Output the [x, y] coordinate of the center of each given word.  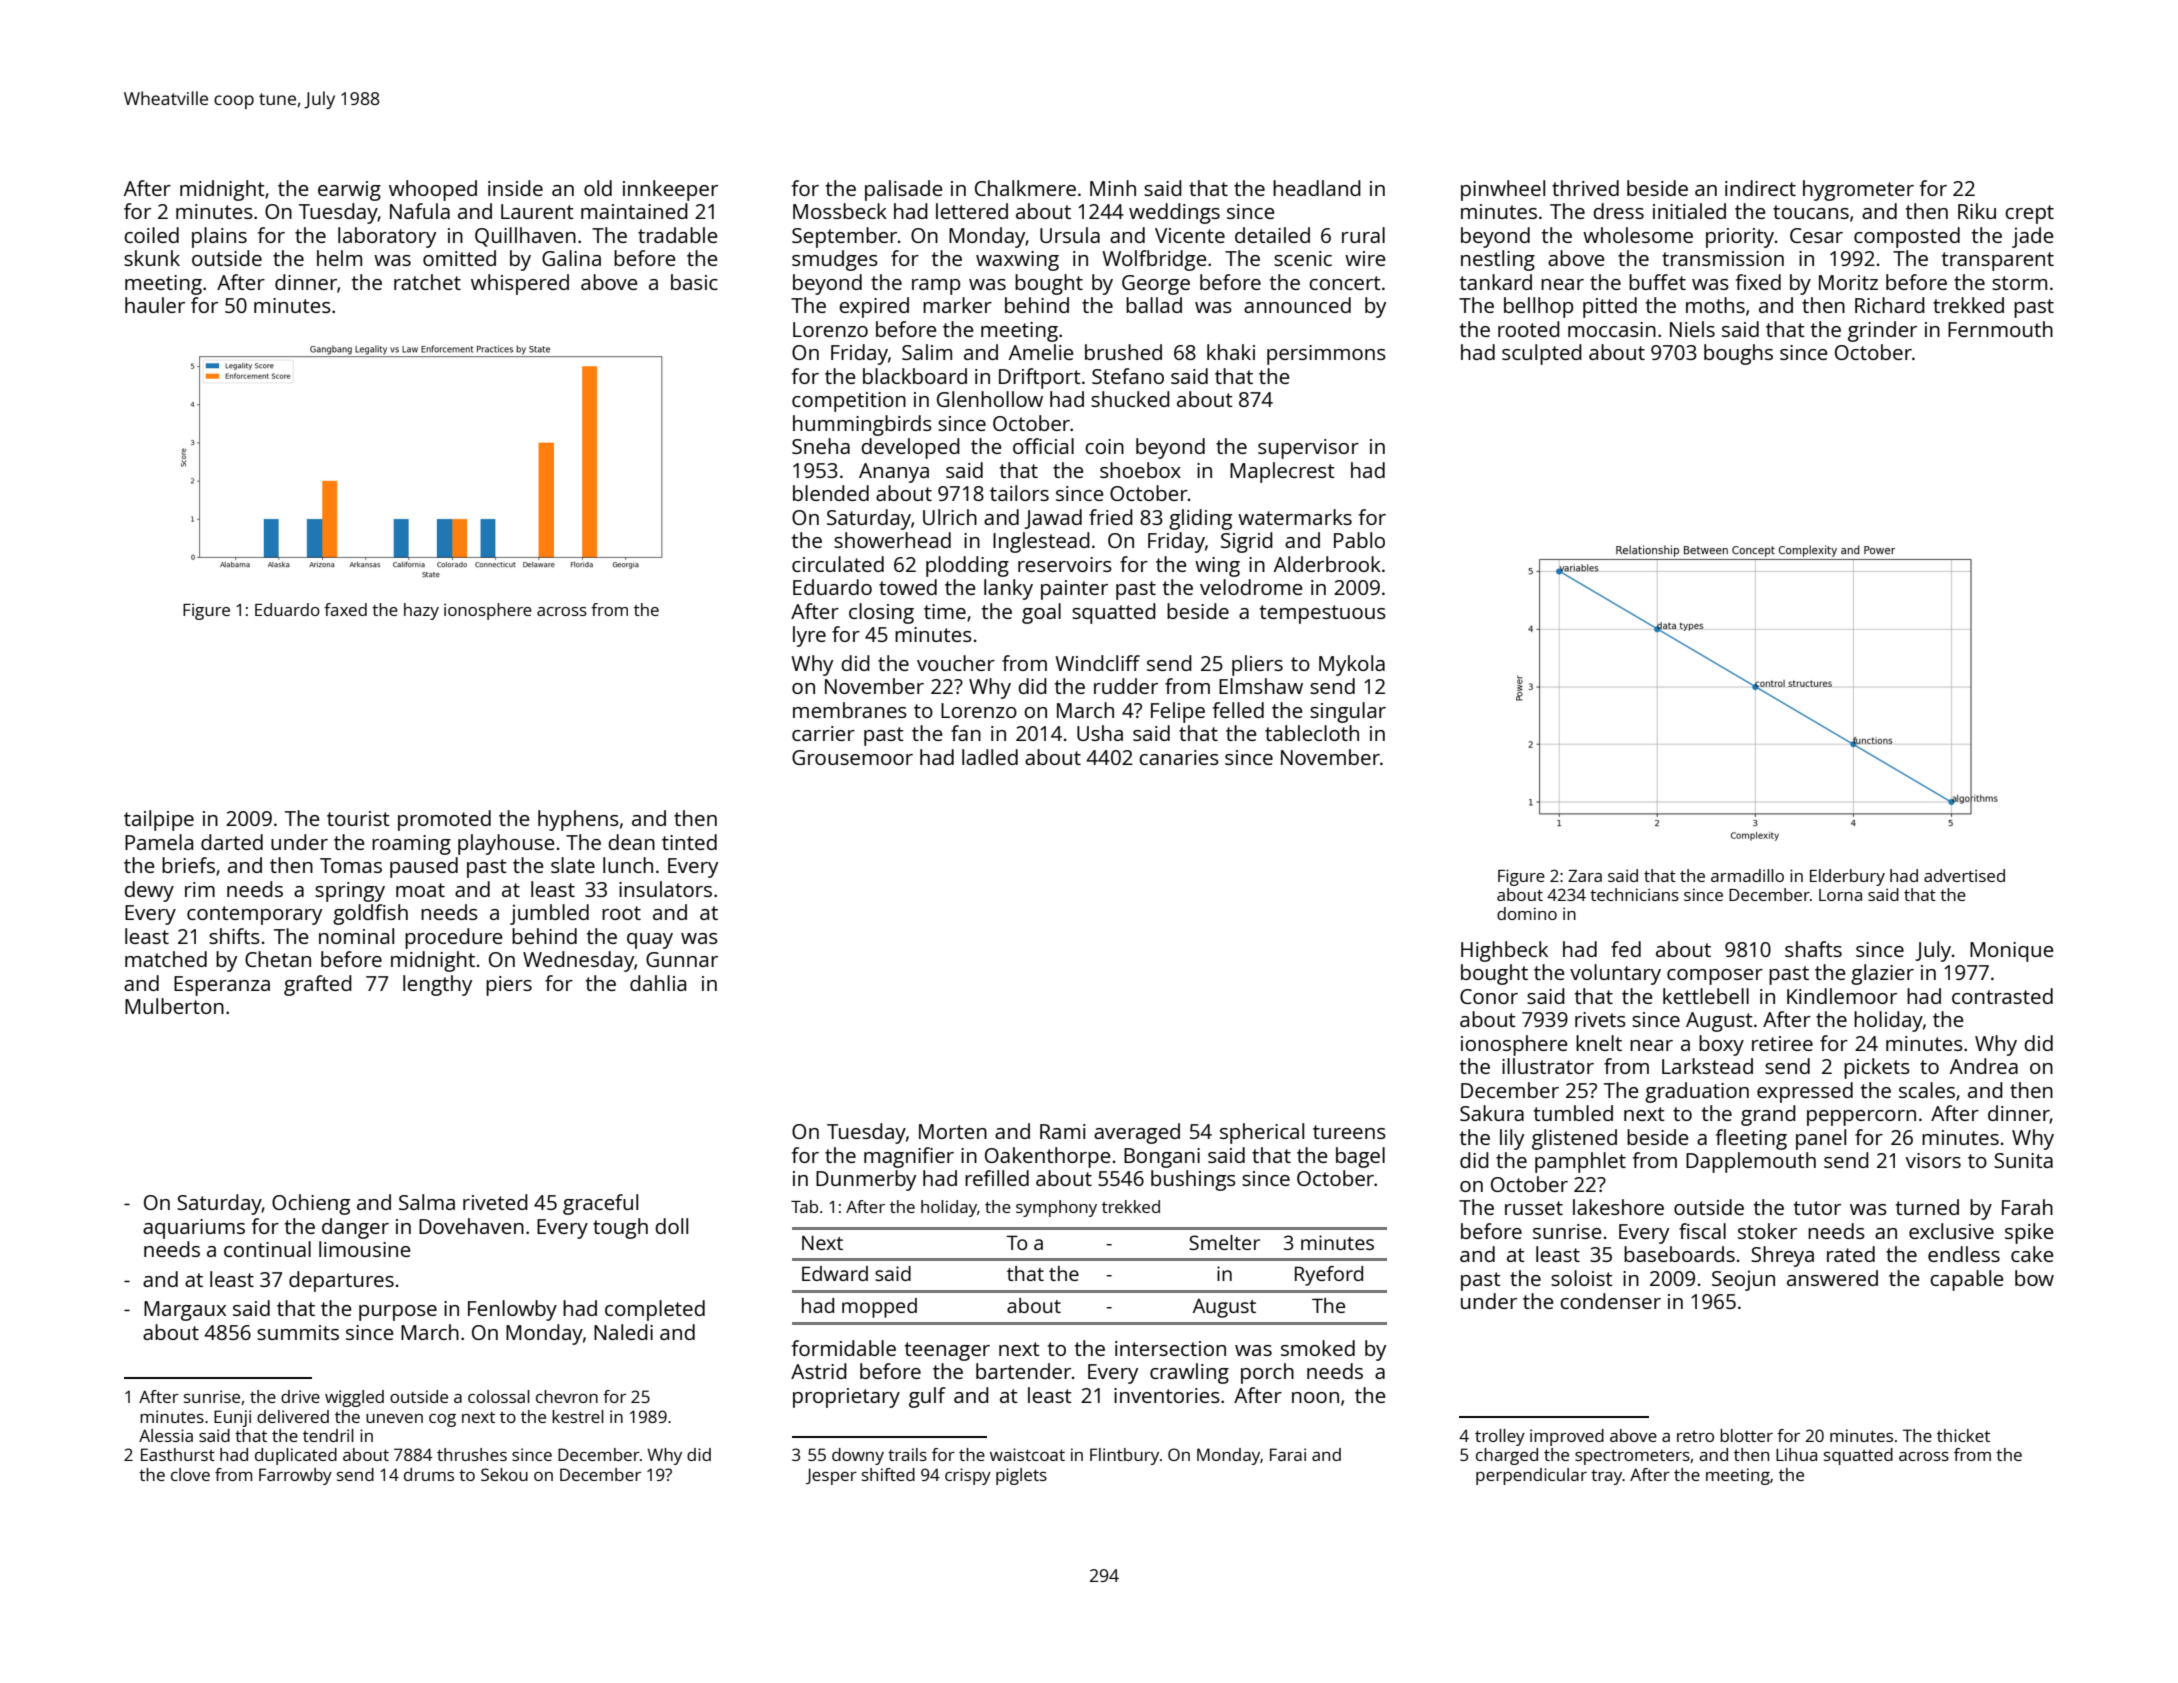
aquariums [194, 1229]
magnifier [909, 1157]
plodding [967, 566]
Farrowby [295, 1476]
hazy [421, 611]
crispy [968, 1476]
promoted [444, 820]
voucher [956, 663]
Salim [927, 352]
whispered [520, 284]
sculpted [1542, 354]
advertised [1964, 875]
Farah [2027, 1207]
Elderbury [1847, 877]
